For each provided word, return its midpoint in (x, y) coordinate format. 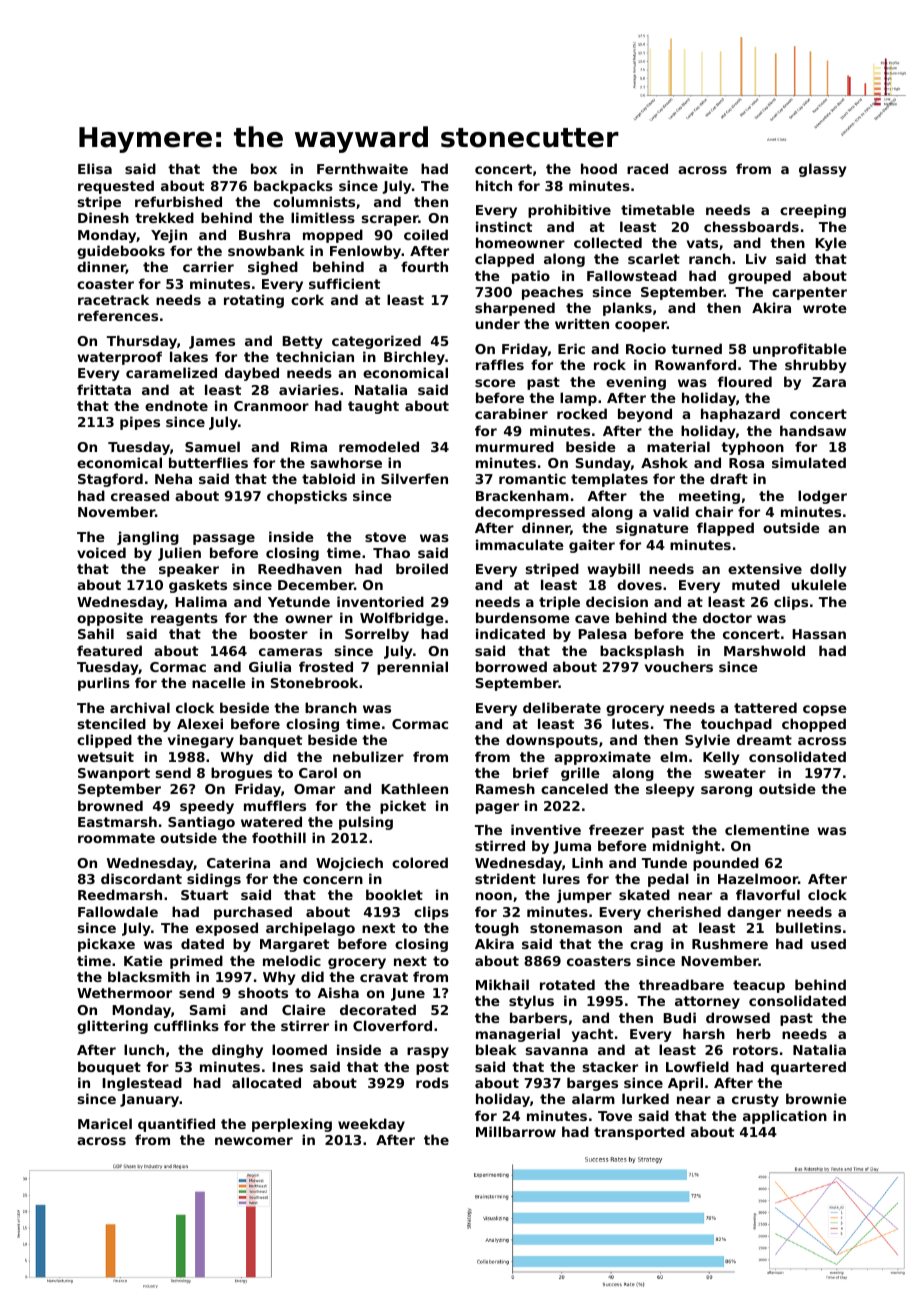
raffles (500, 364)
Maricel (105, 1123)
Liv (756, 258)
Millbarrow (516, 1131)
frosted (326, 666)
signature (652, 529)
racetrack (113, 299)
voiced (101, 552)
